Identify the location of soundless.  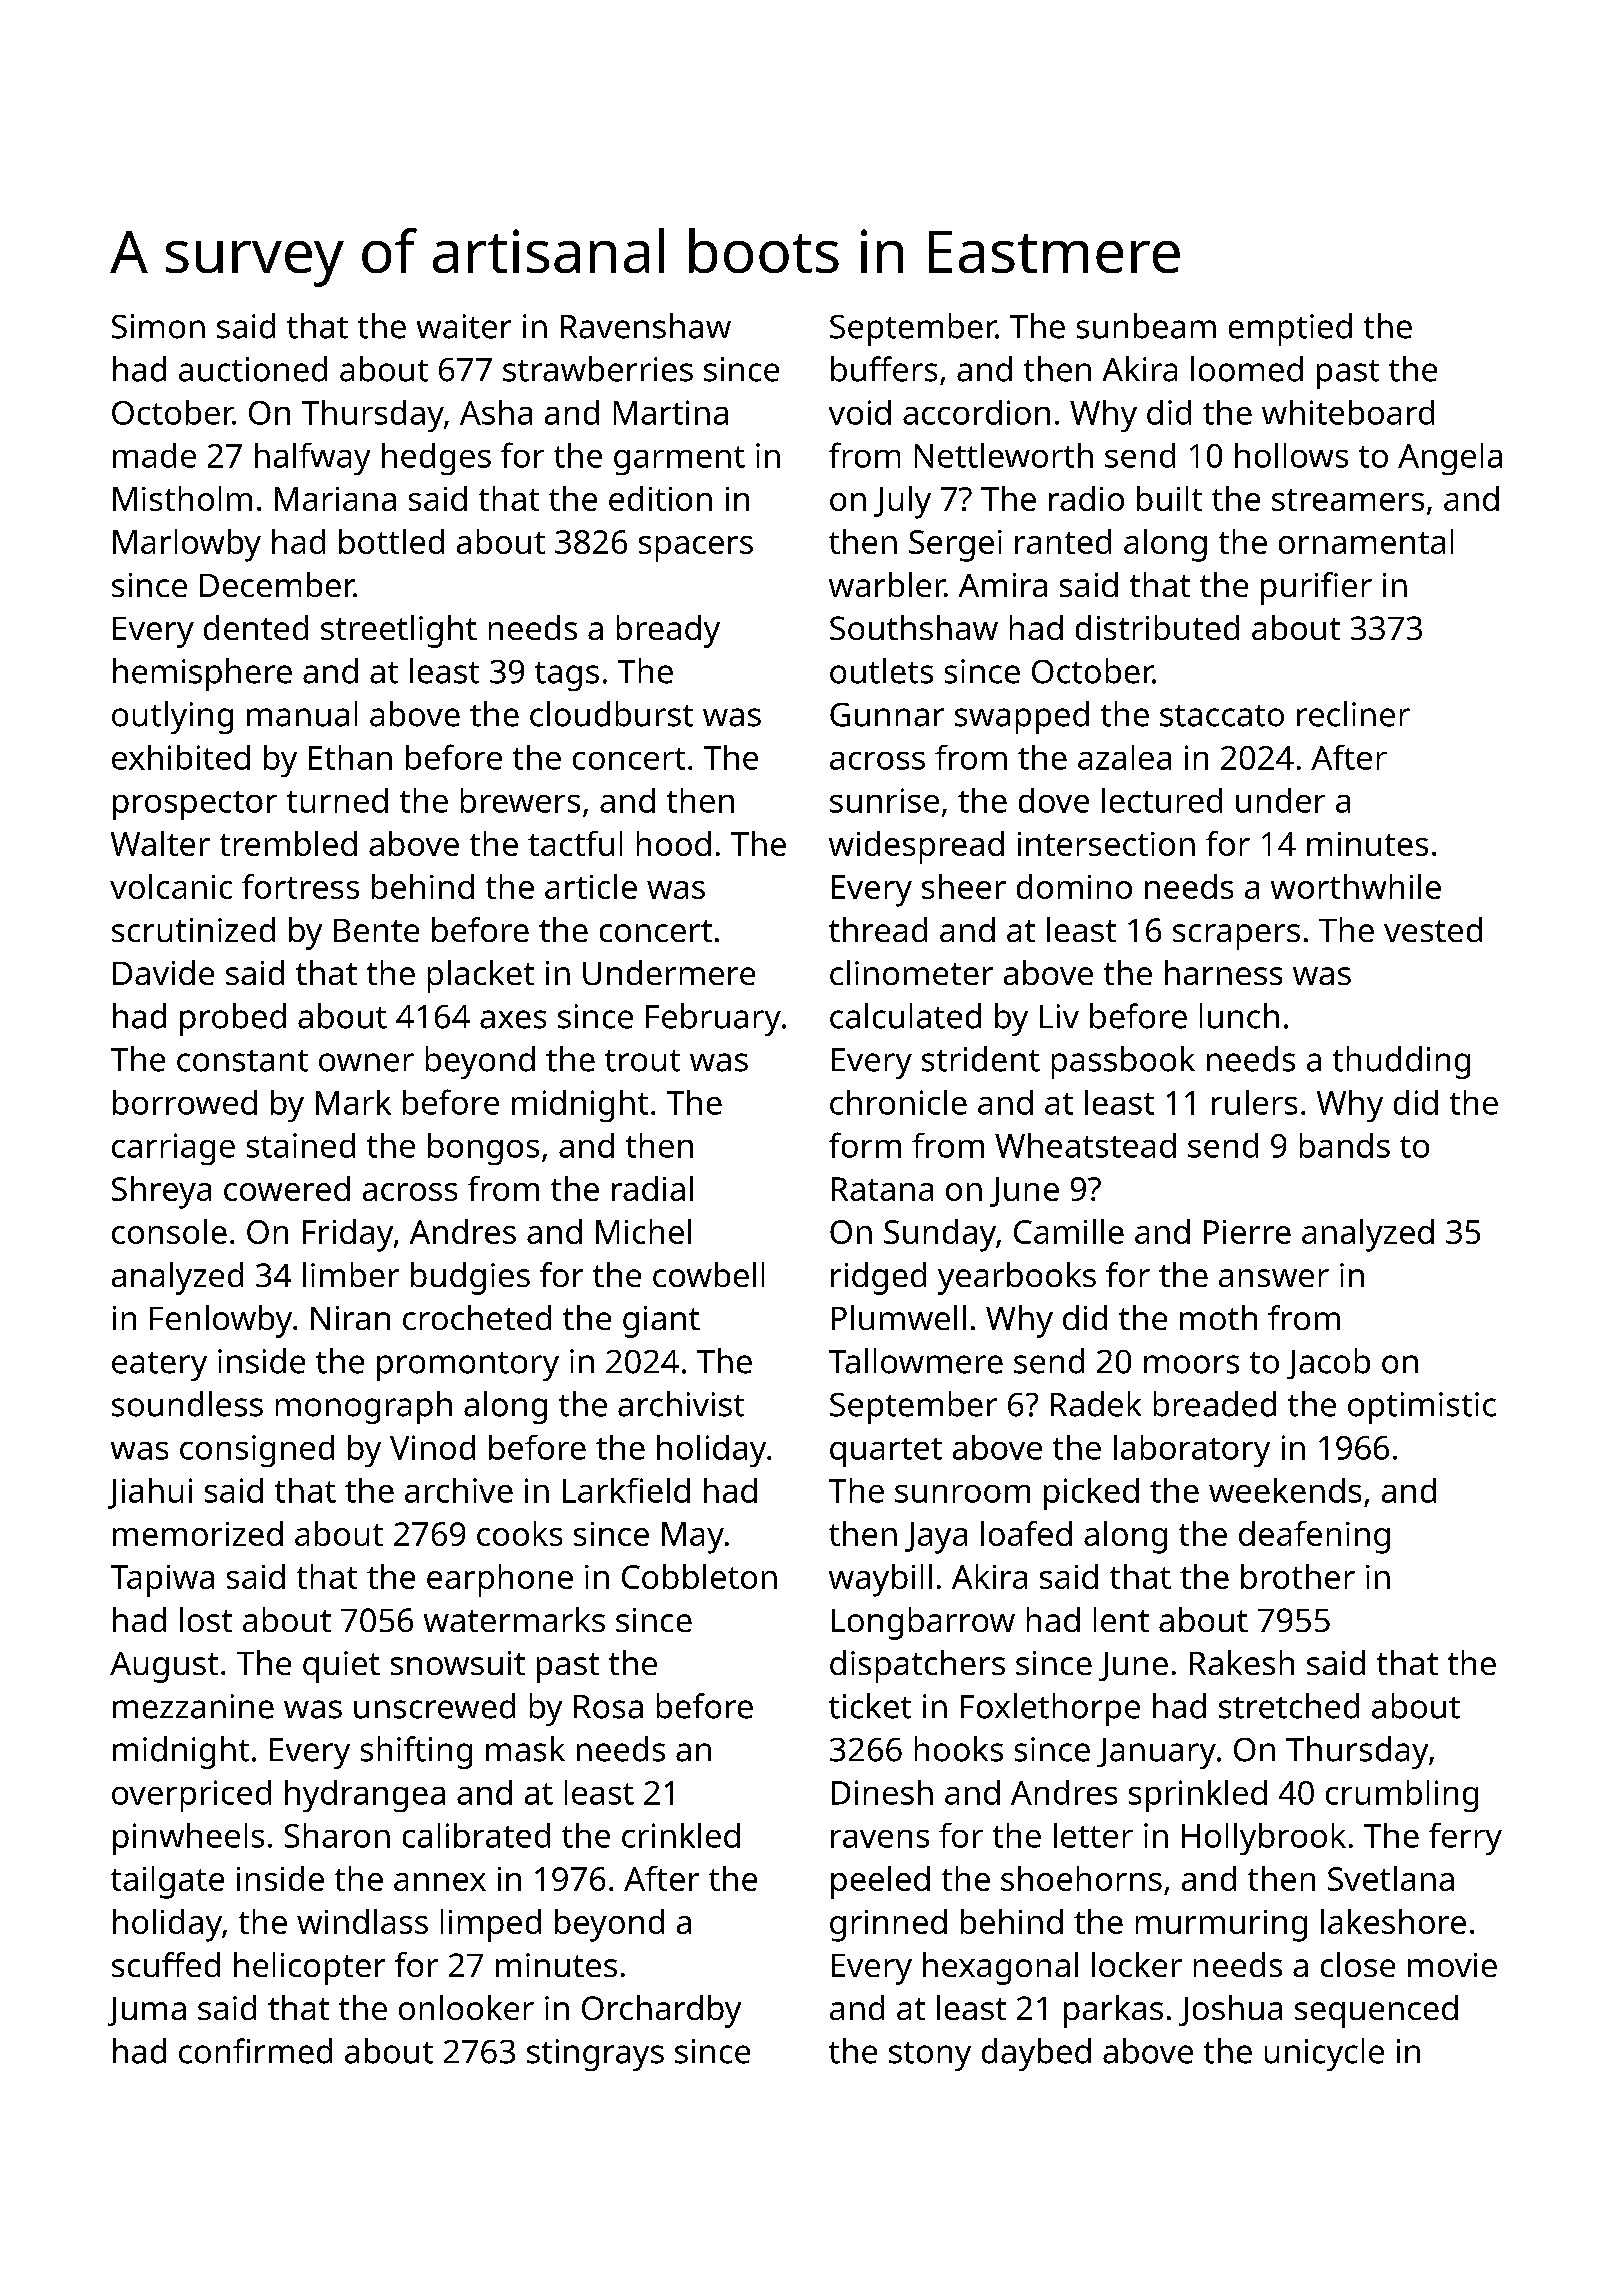
(187, 1404).
